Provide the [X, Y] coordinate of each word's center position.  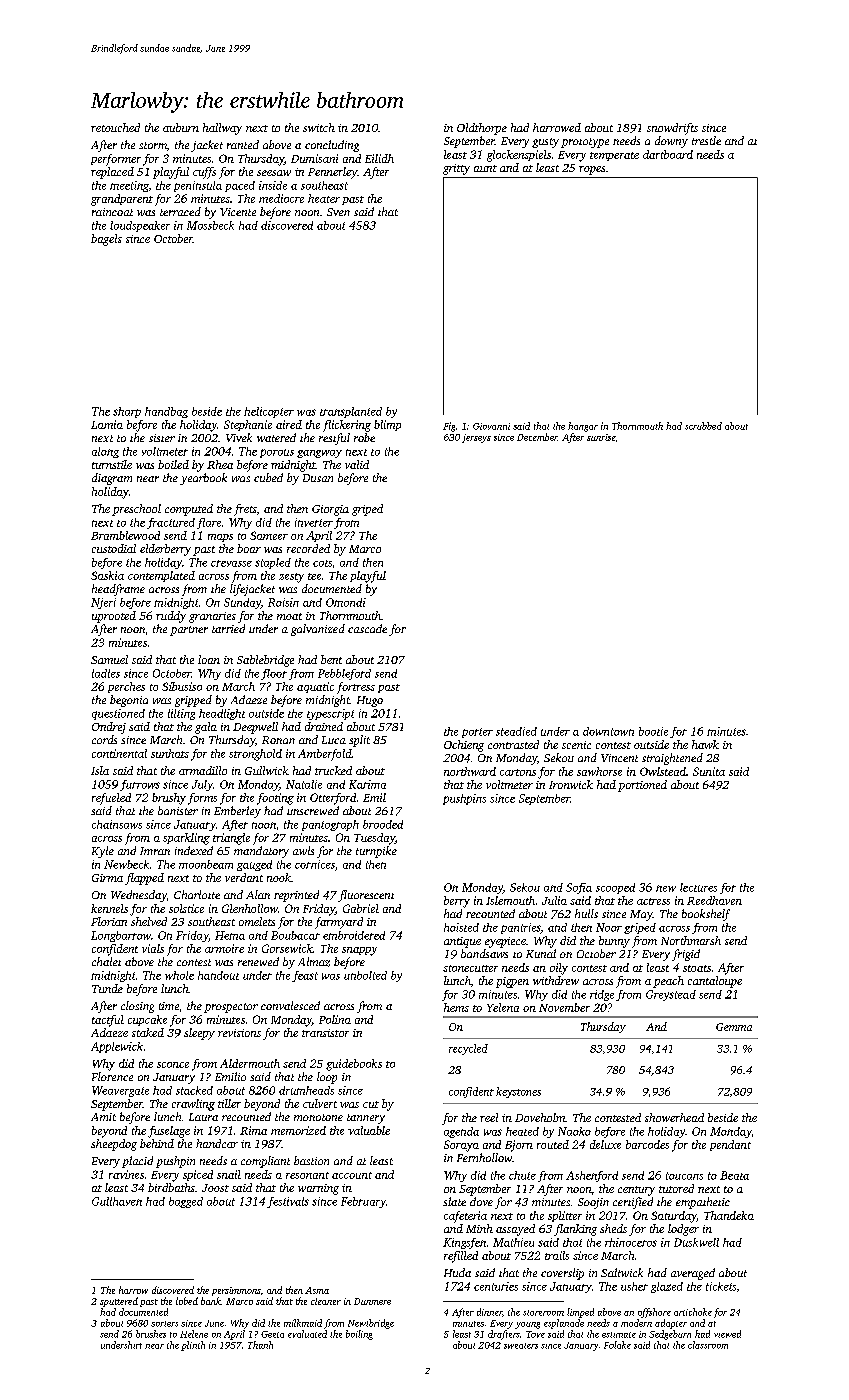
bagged [186, 1202]
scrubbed [703, 426]
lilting [181, 714]
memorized [298, 1130]
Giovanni [491, 426]
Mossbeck [210, 225]
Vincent [619, 758]
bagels [106, 240]
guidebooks [354, 1065]
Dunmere [372, 1301]
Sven [338, 212]
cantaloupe [715, 982]
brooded [383, 824]
